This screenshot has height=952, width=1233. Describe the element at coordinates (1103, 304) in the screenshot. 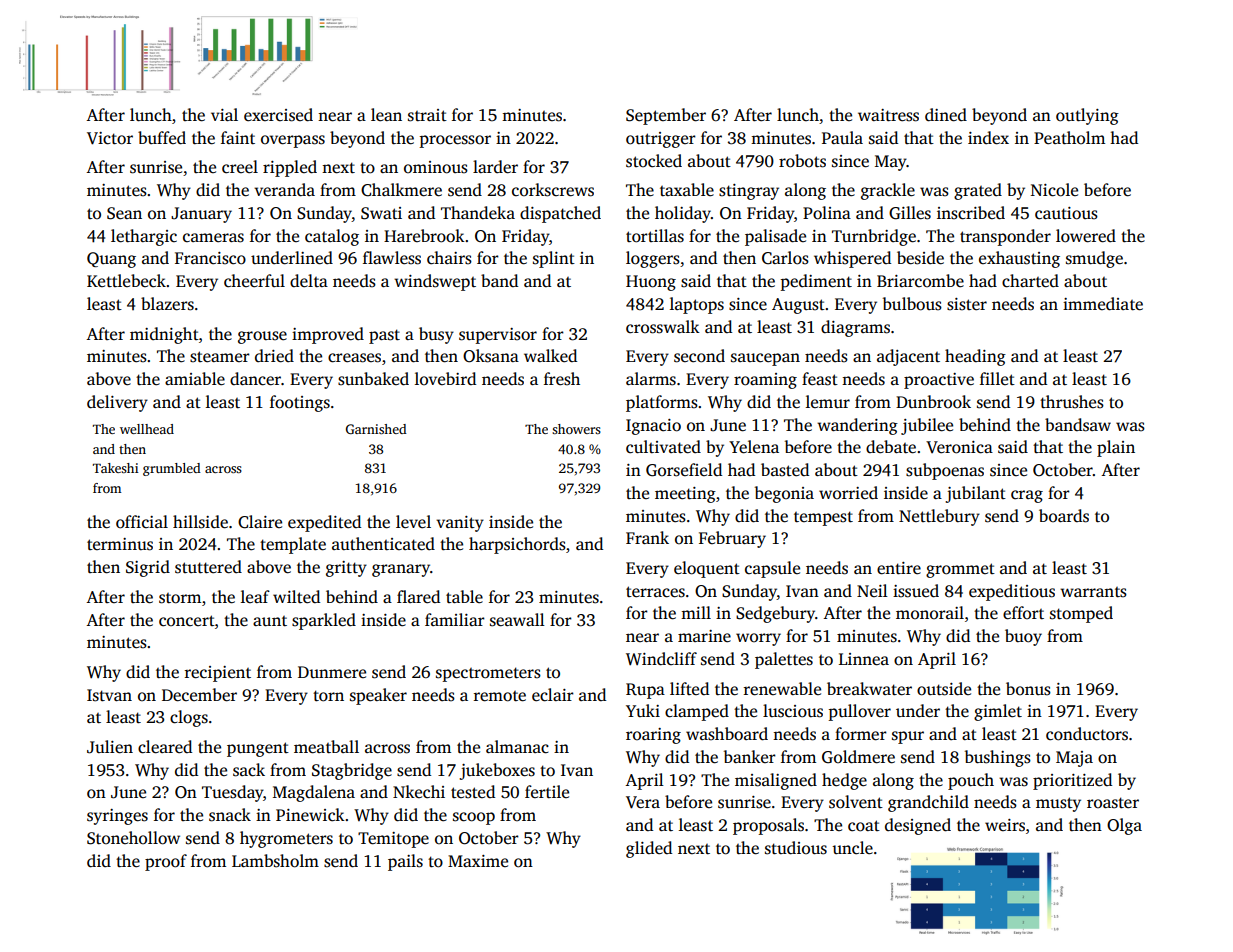

I see `immediate` at that location.
